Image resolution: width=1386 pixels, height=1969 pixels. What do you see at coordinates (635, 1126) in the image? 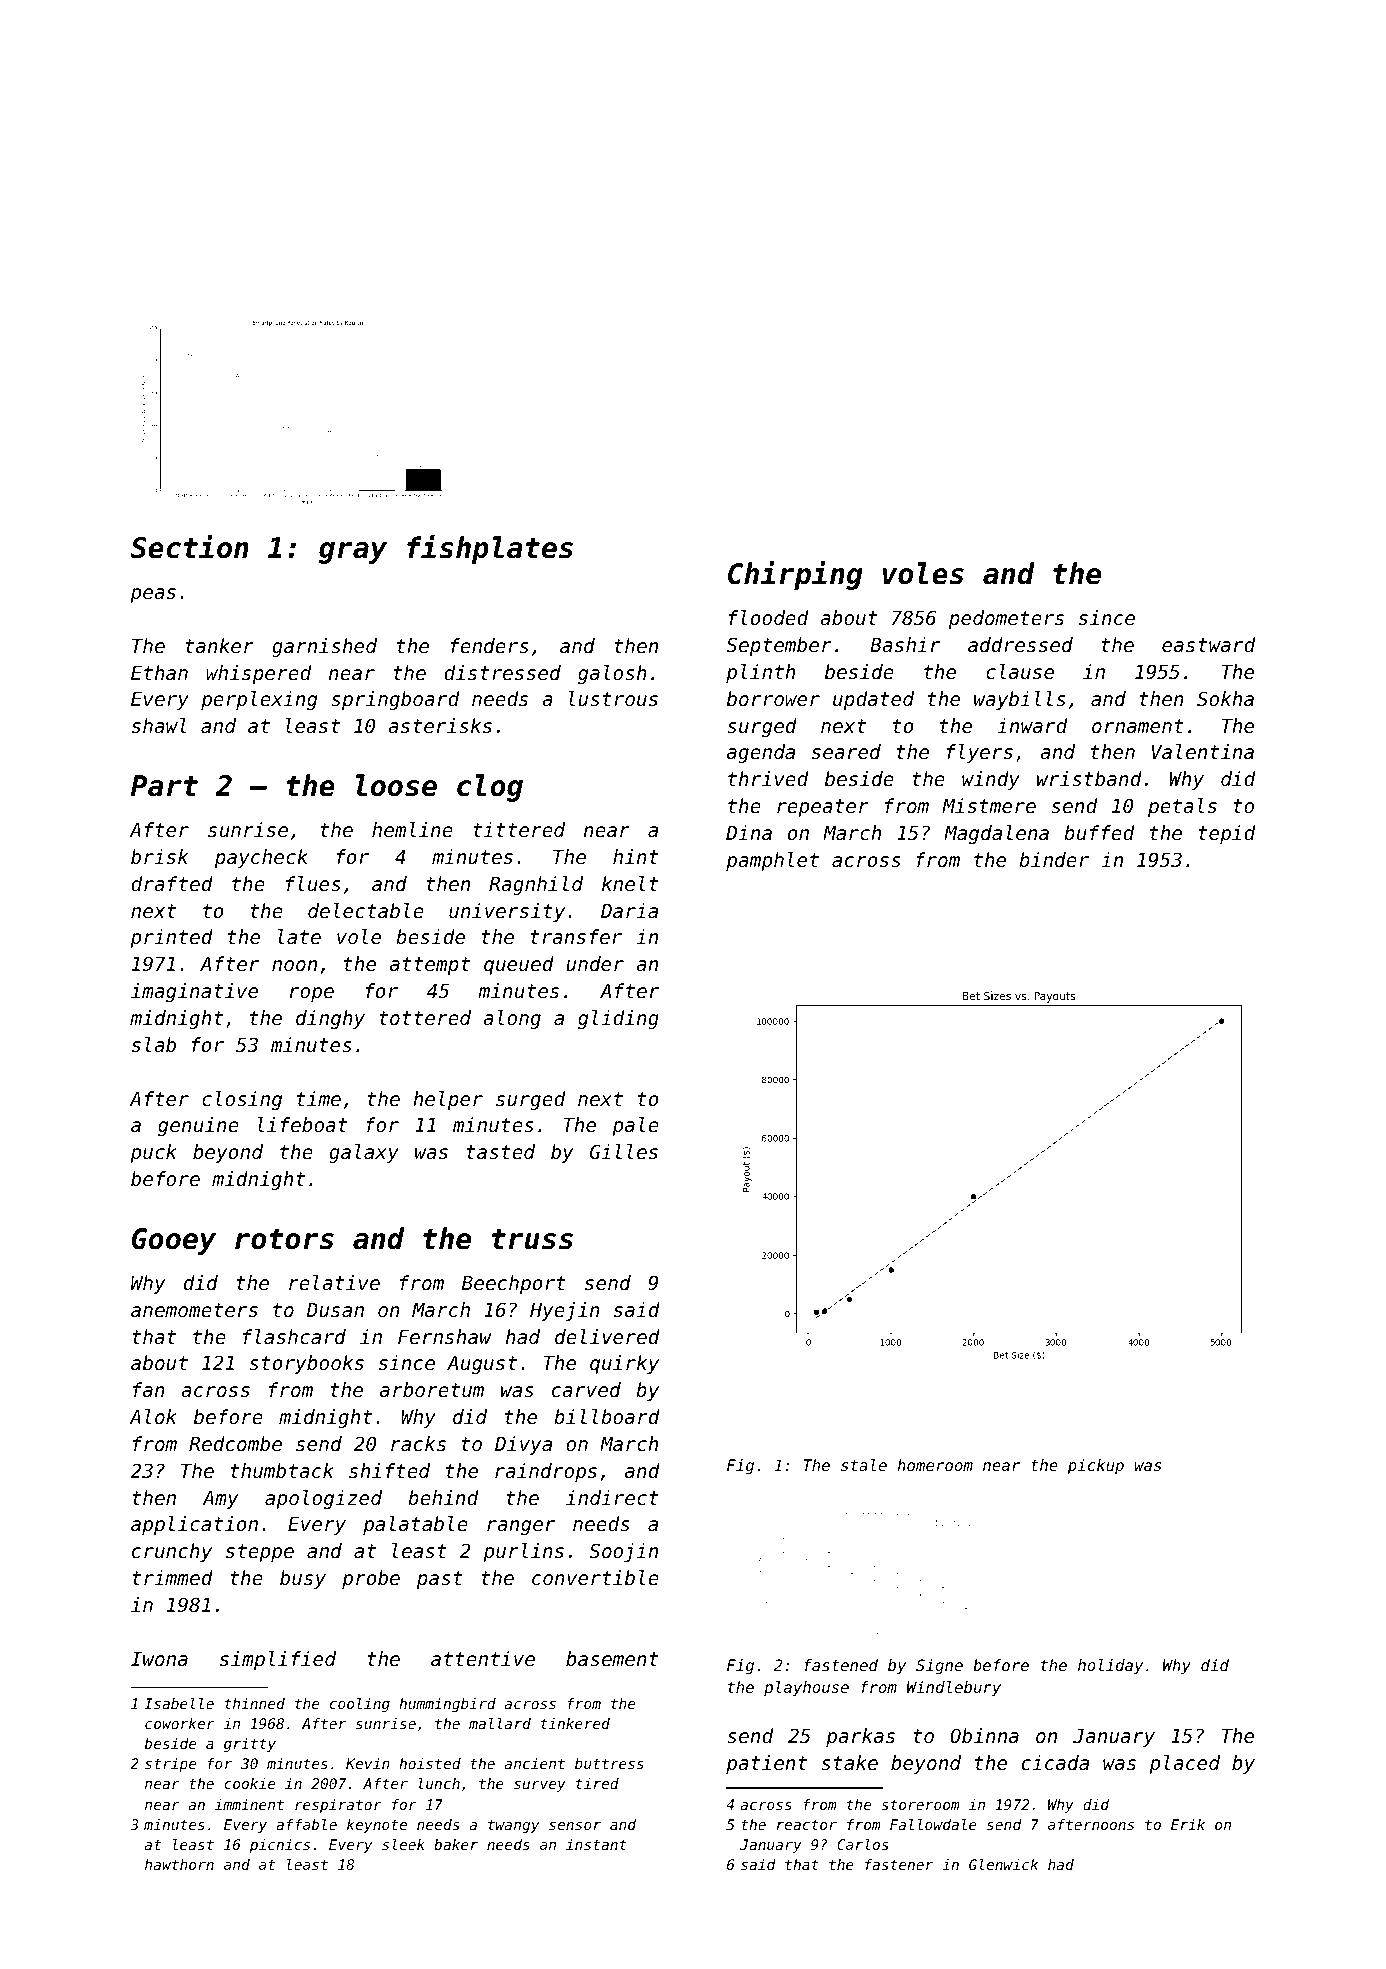
I see `pale` at bounding box center [635, 1126].
